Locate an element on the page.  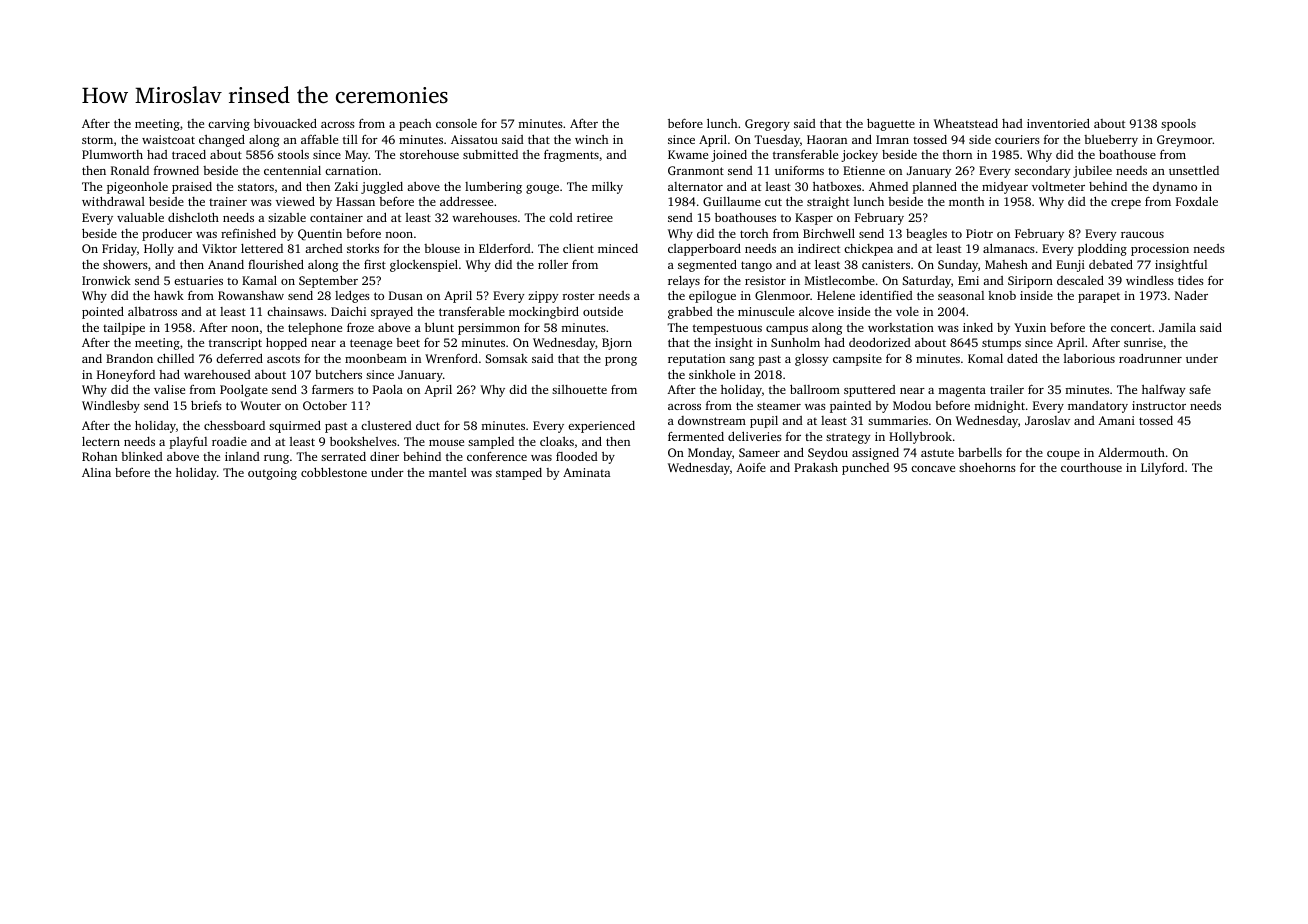
Granmont is located at coordinates (696, 170).
